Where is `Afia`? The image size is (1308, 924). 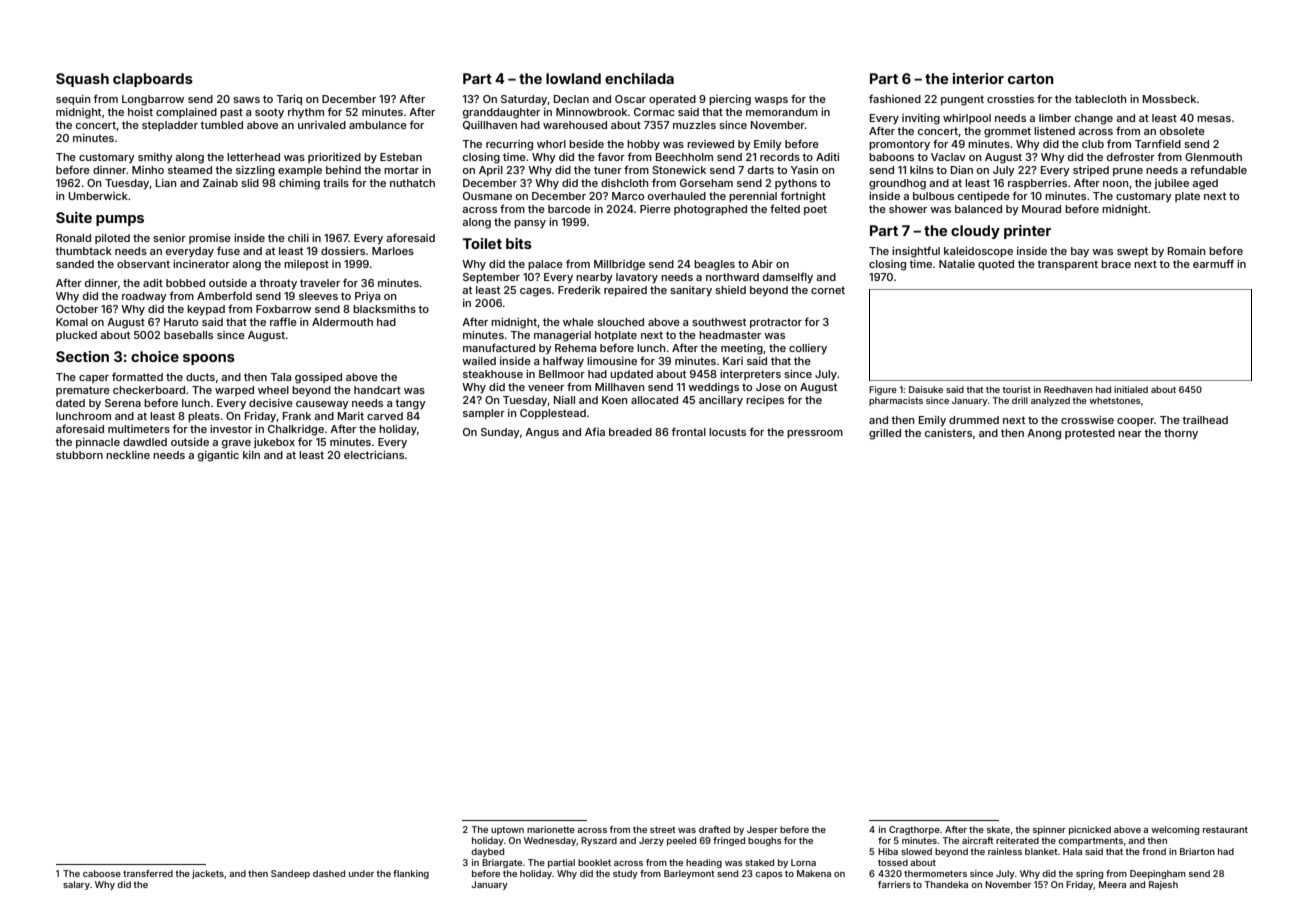
Afia is located at coordinates (595, 431).
